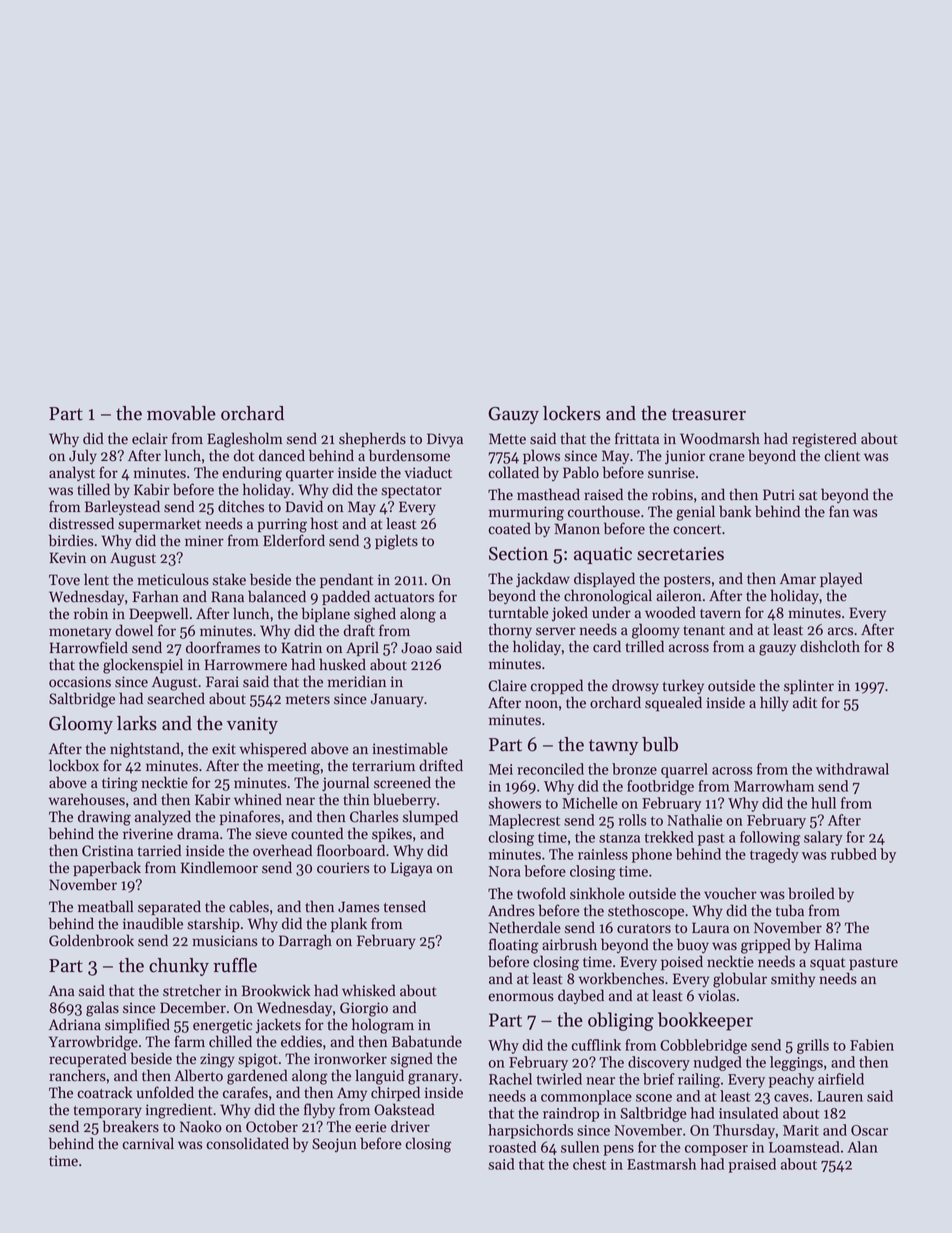 This screenshot has width=952, height=1233. What do you see at coordinates (179, 967) in the screenshot?
I see `chunky` at bounding box center [179, 967].
